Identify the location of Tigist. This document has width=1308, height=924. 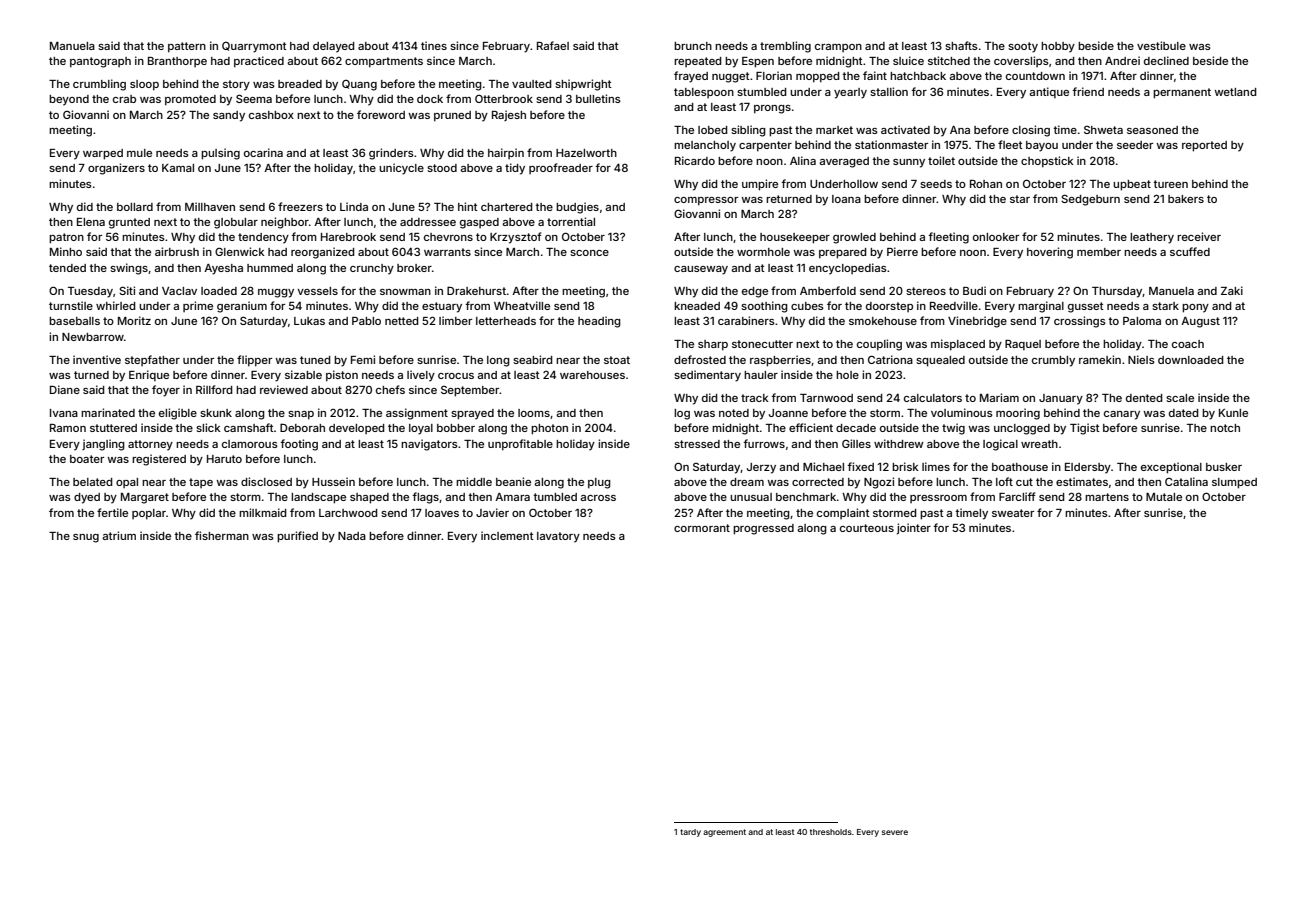
(1085, 429).
